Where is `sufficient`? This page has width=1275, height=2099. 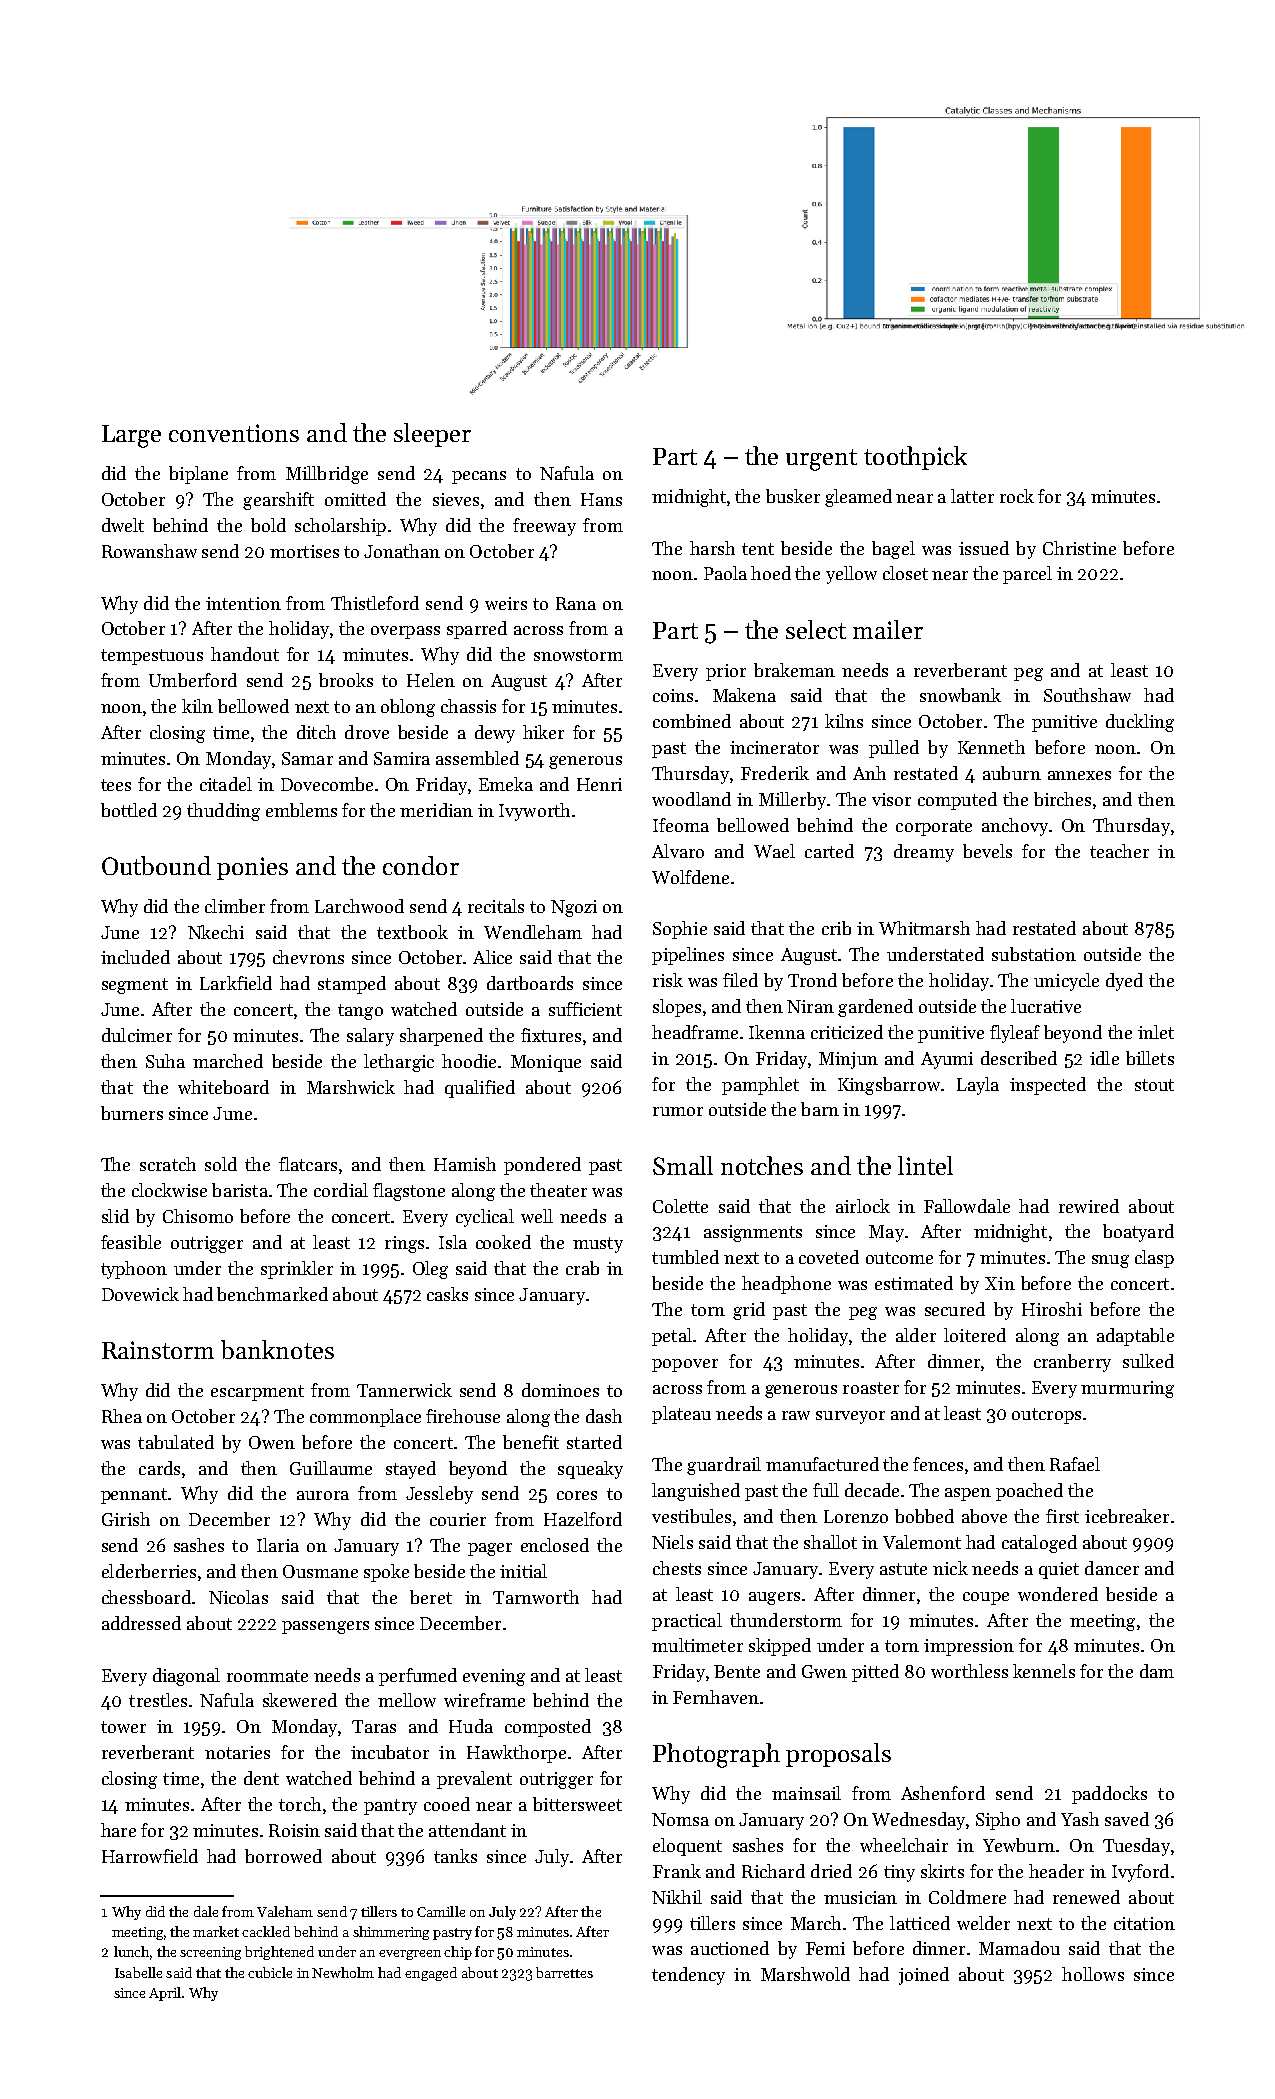
sufficient is located at coordinates (585, 1009).
